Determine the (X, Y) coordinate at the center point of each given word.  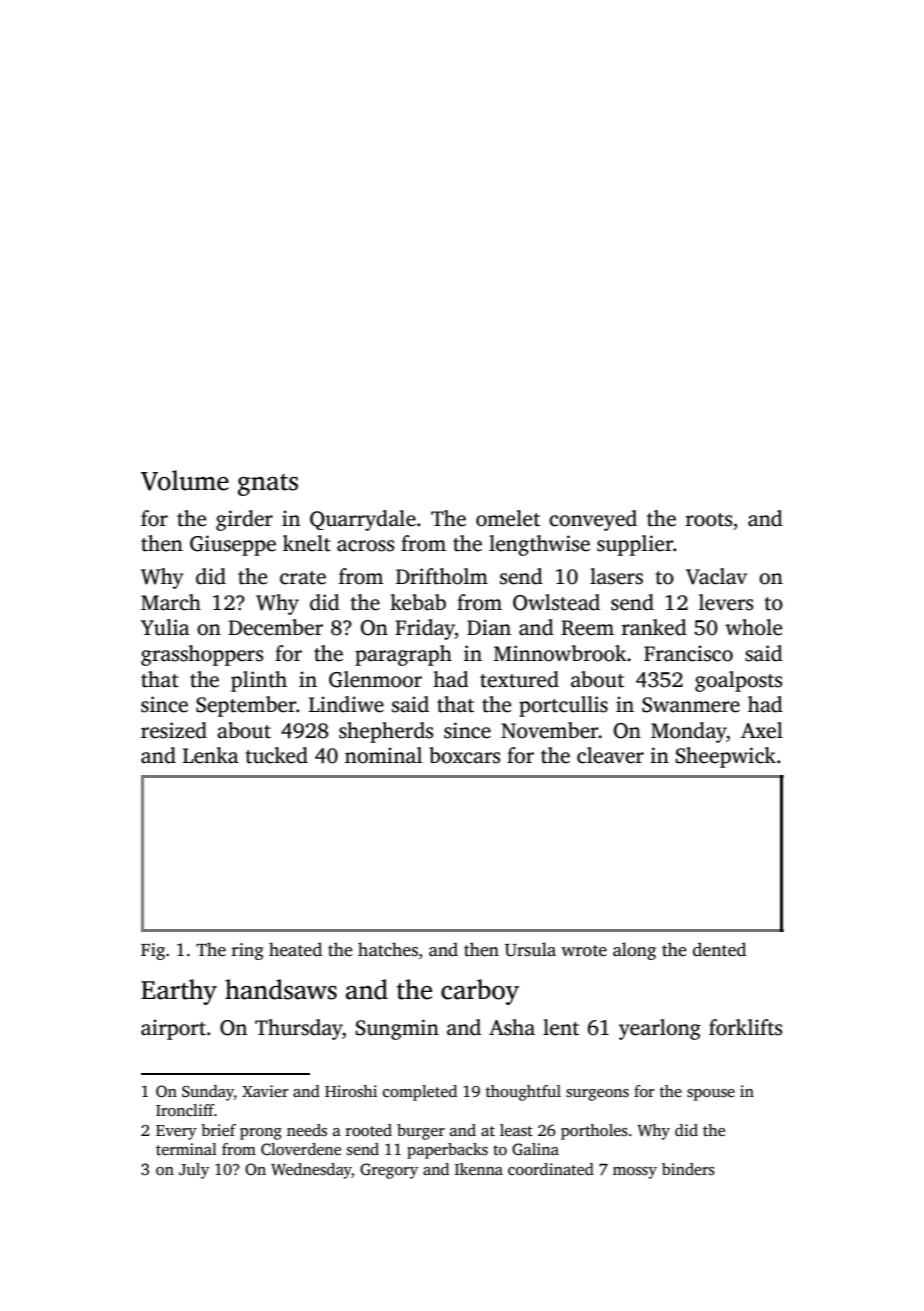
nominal (383, 755)
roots (709, 520)
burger (421, 1132)
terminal (186, 1149)
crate (303, 578)
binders (688, 1169)
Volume (185, 480)
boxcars (464, 755)
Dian (489, 627)
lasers (616, 576)
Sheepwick (725, 757)
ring (248, 951)
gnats (268, 485)
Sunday (208, 1093)
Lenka (211, 755)
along (634, 951)
